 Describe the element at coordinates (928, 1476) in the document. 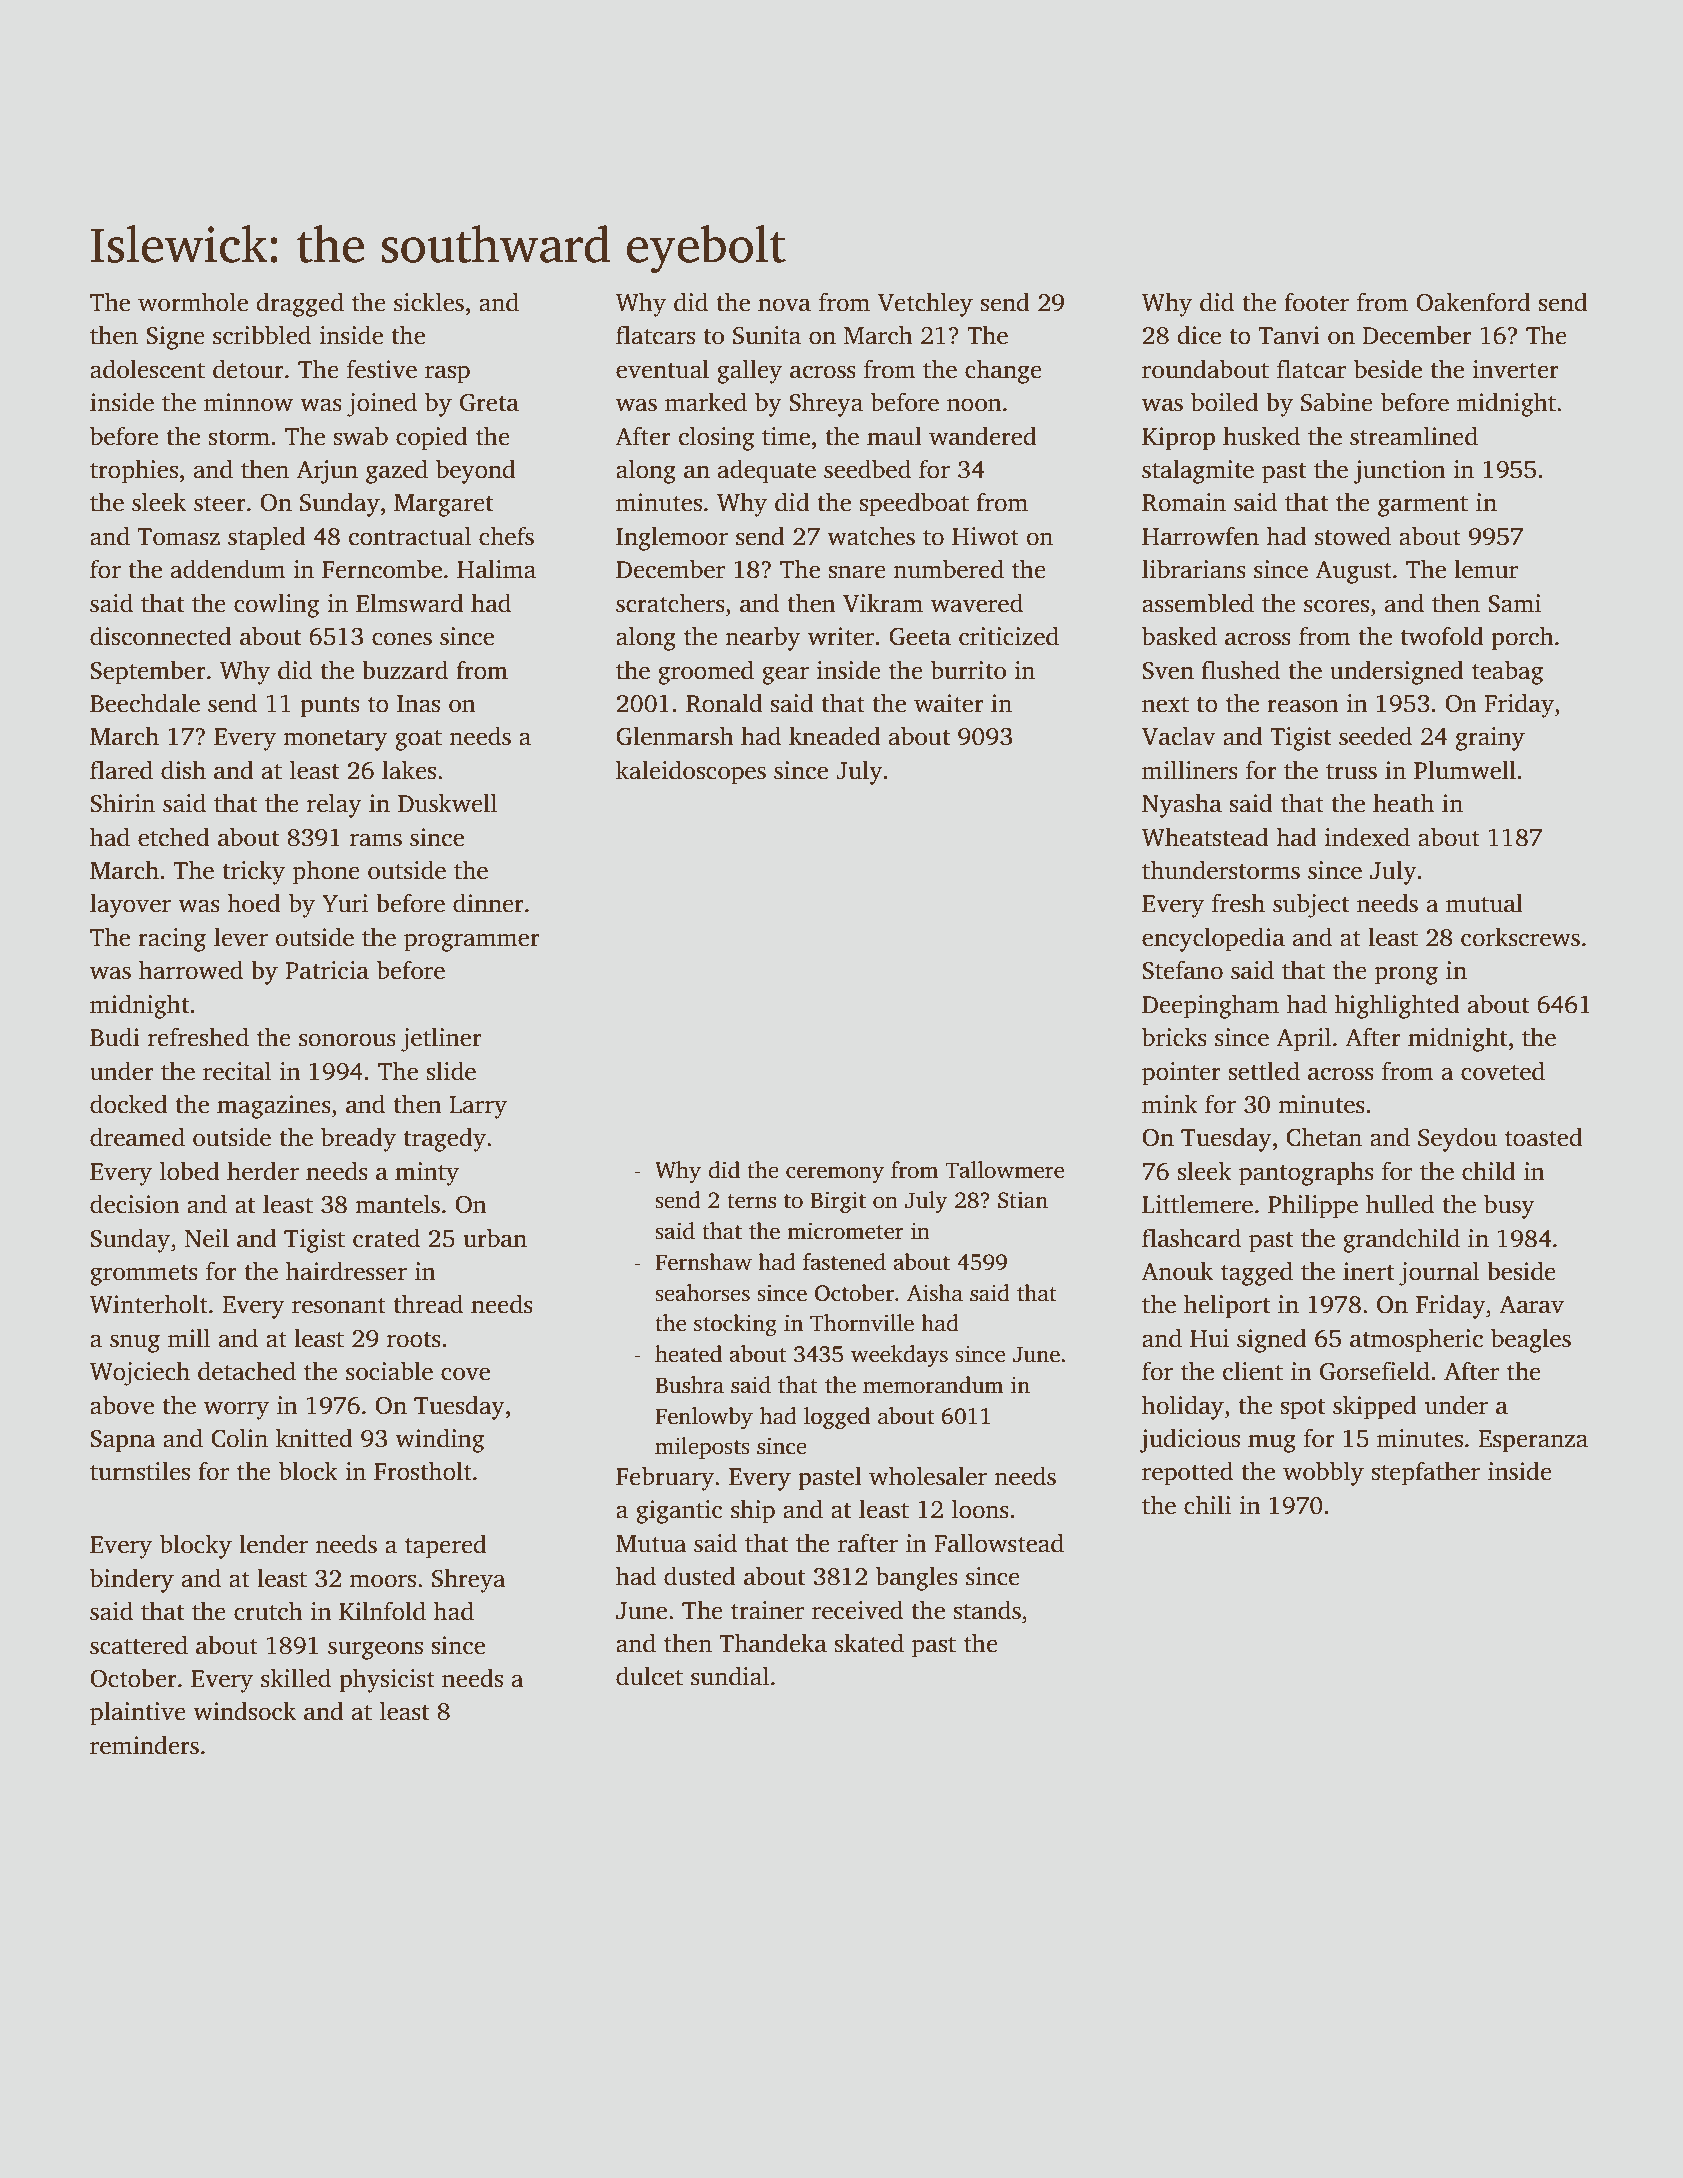

I see `wholesaler` at that location.
